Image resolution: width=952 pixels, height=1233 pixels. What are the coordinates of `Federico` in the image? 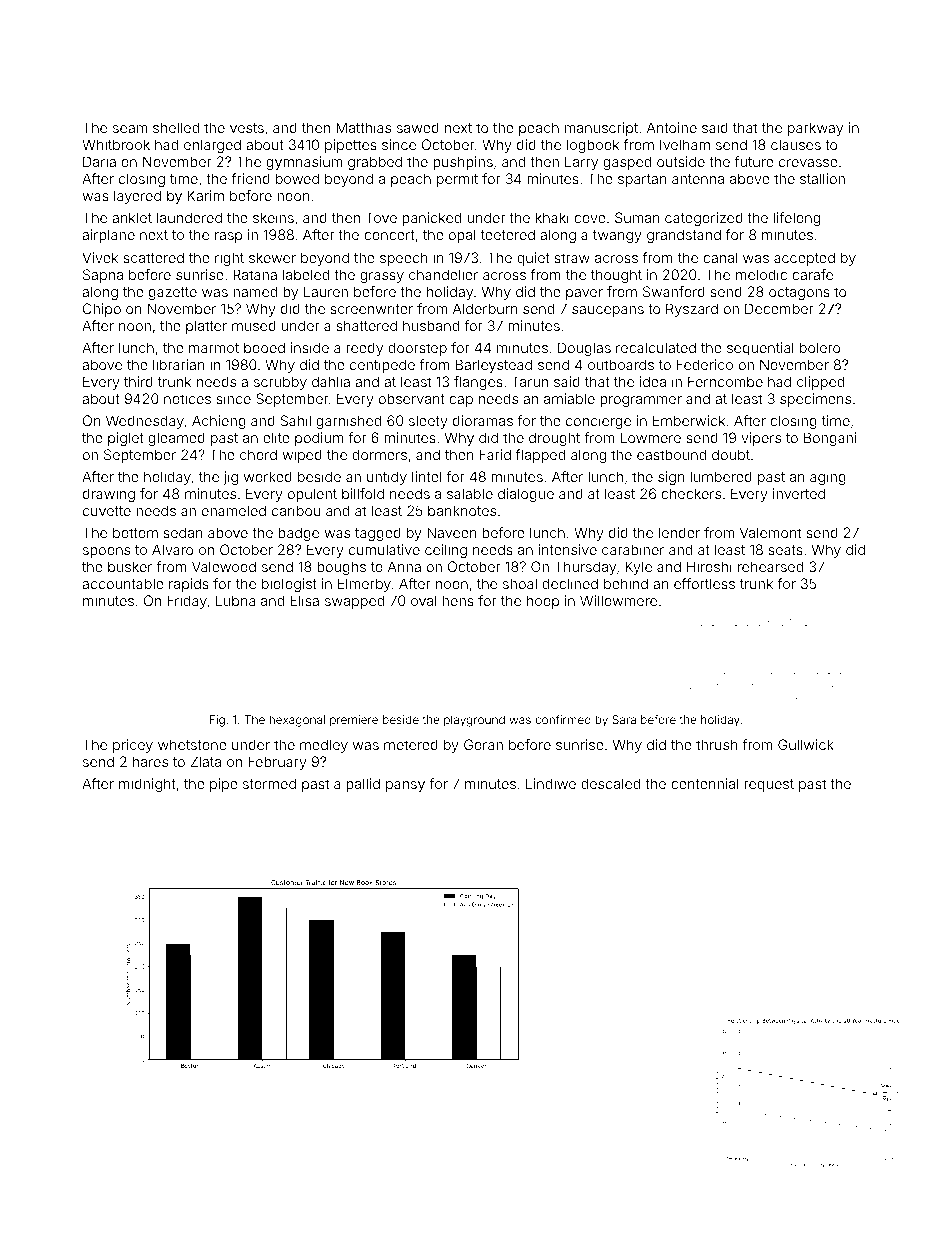 It's located at (705, 364).
